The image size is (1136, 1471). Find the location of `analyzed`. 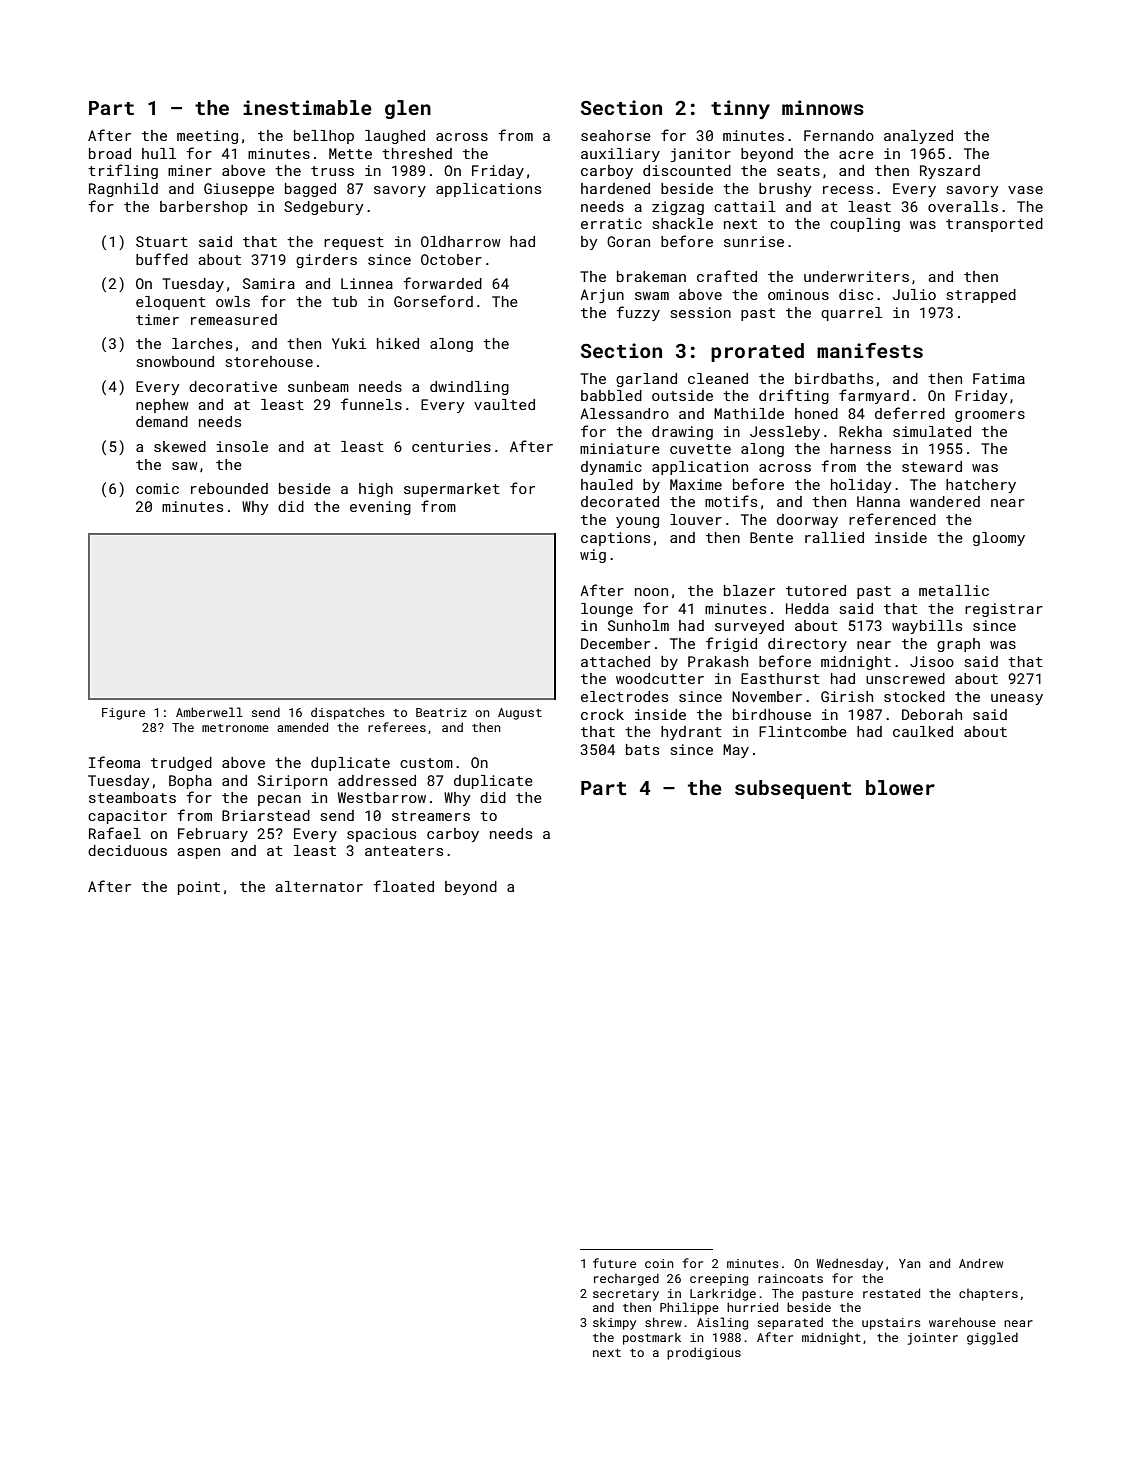

analyzed is located at coordinates (918, 137).
